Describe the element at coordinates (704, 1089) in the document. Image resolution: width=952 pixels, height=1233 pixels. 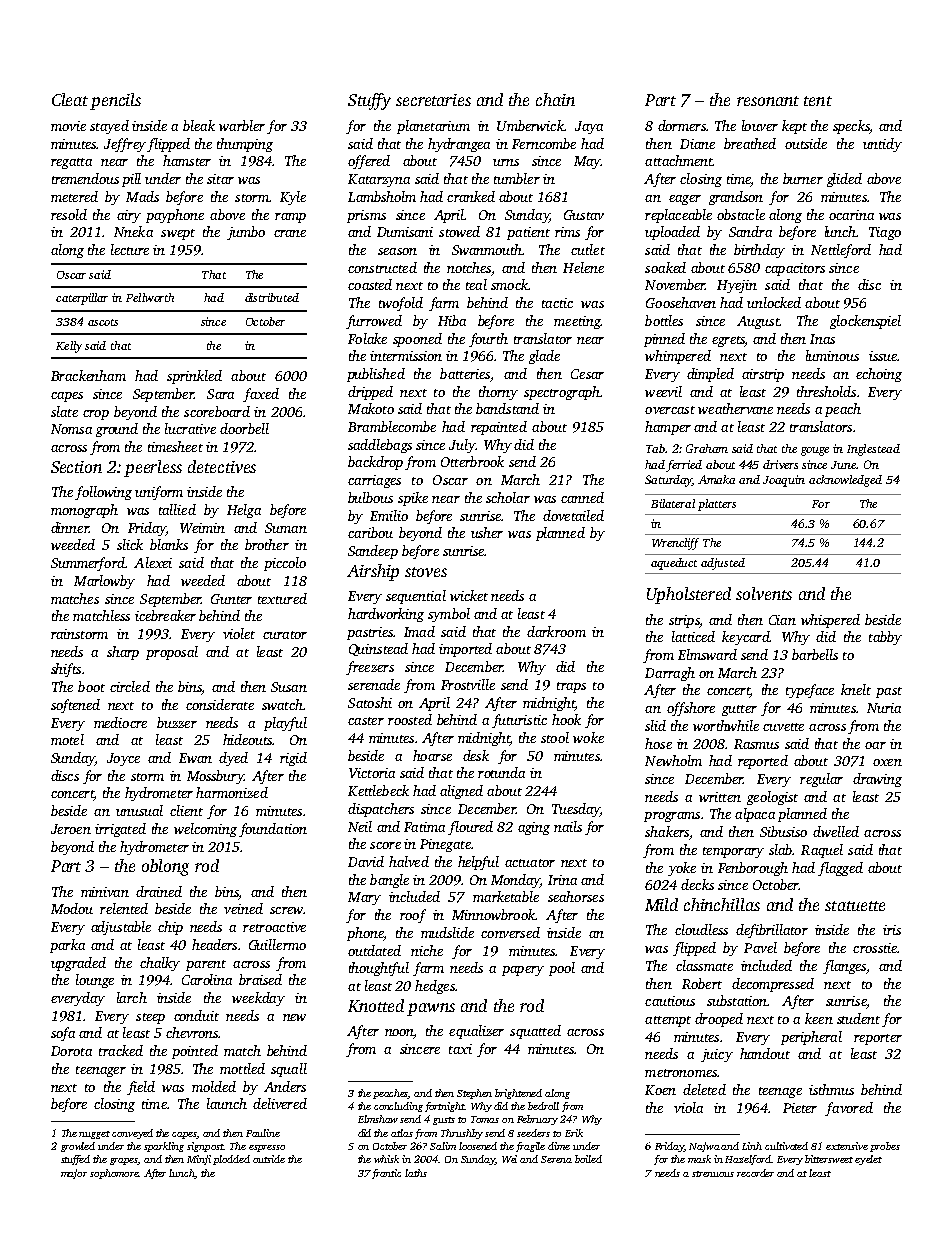
I see `deleted` at that location.
